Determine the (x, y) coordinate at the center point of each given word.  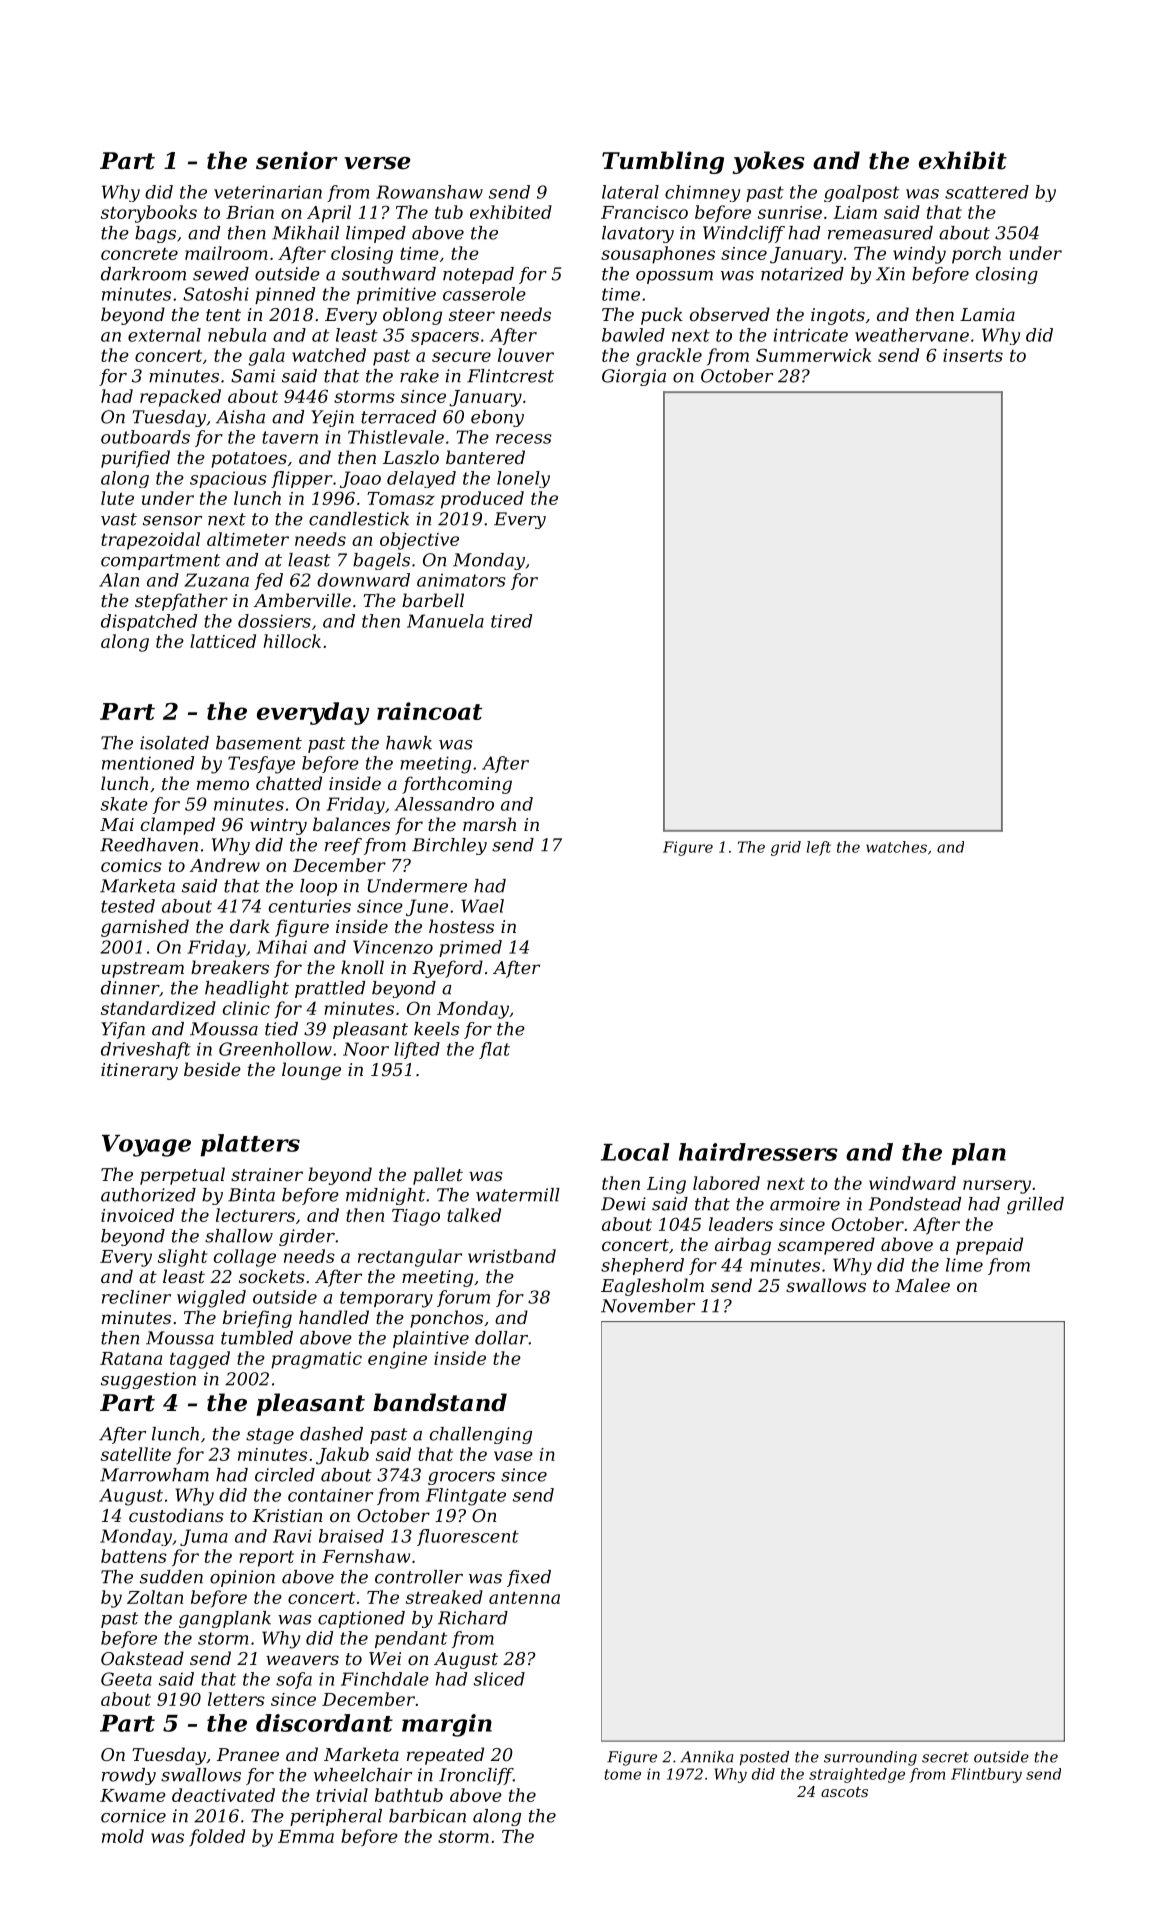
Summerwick (813, 355)
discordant (324, 1723)
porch (976, 255)
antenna (524, 1598)
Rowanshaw (429, 192)
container (330, 1495)
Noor (366, 1049)
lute (117, 498)
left (819, 848)
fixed (529, 1578)
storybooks (149, 214)
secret (945, 1757)
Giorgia (634, 377)
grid (786, 848)
